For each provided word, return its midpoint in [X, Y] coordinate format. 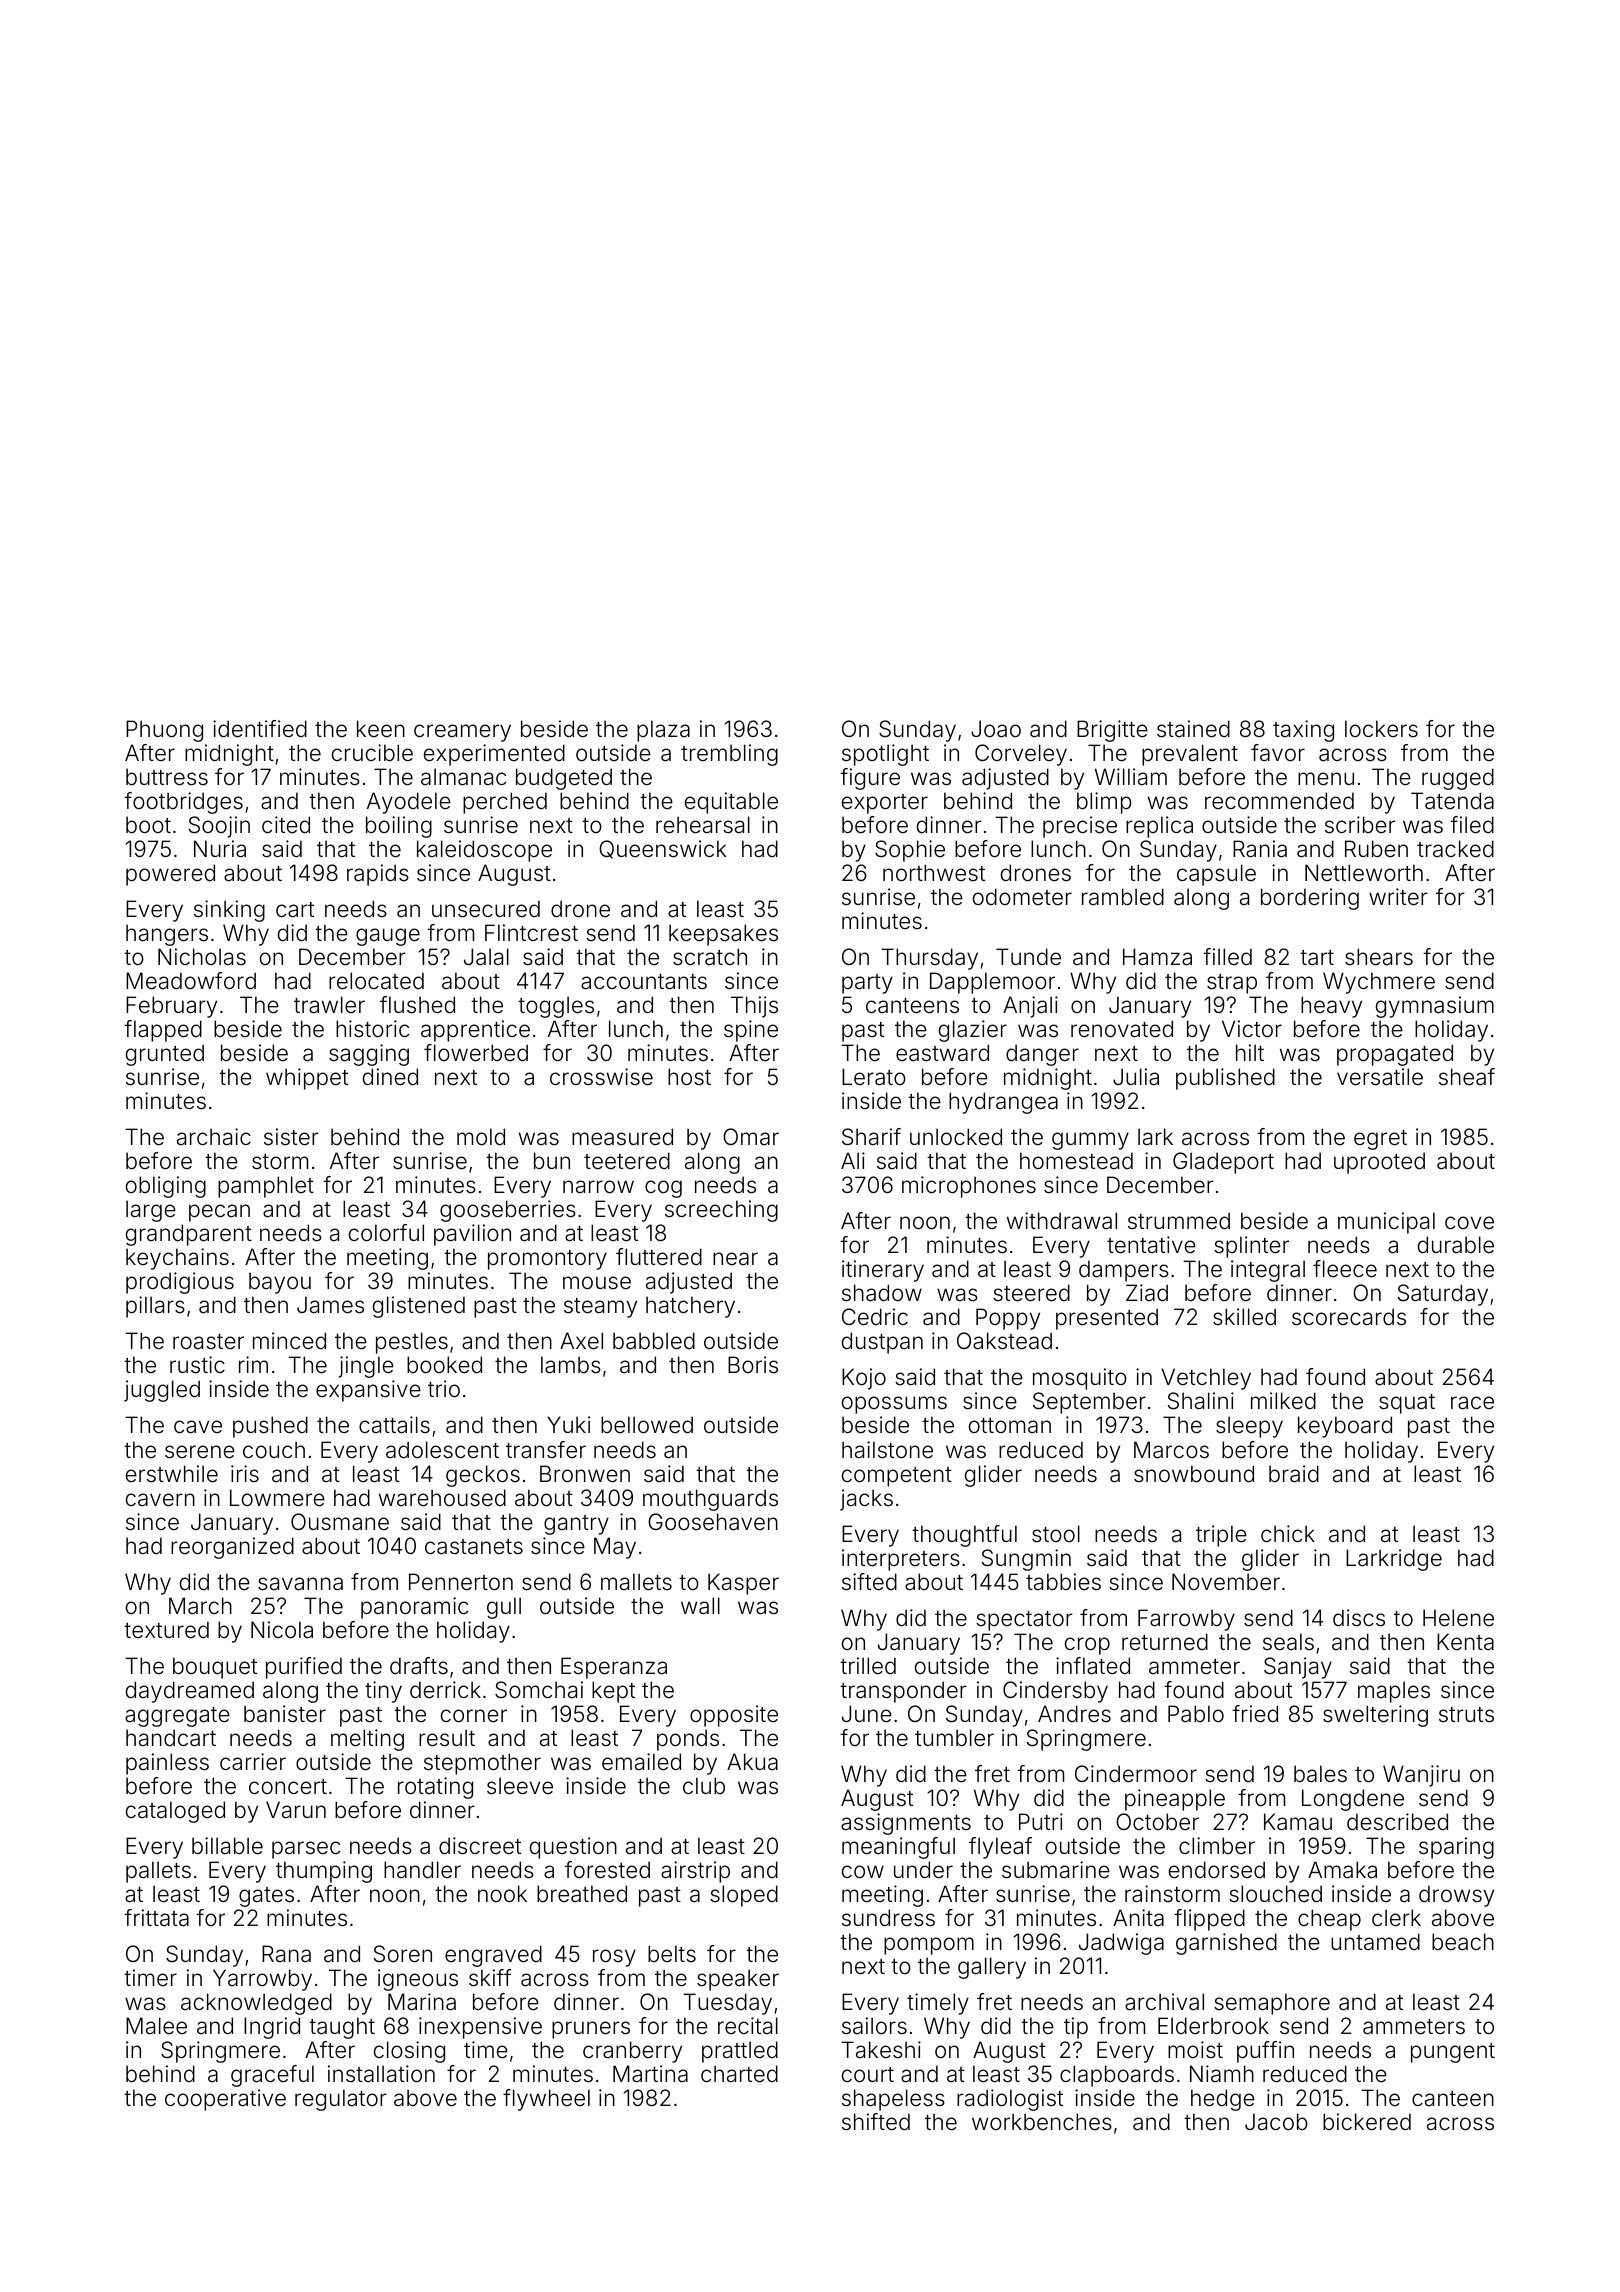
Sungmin [1026, 1560]
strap [1232, 984]
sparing [1456, 1848]
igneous [418, 1980]
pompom [929, 1946]
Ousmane [340, 1522]
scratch [710, 957]
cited [286, 825]
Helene [1458, 1618]
